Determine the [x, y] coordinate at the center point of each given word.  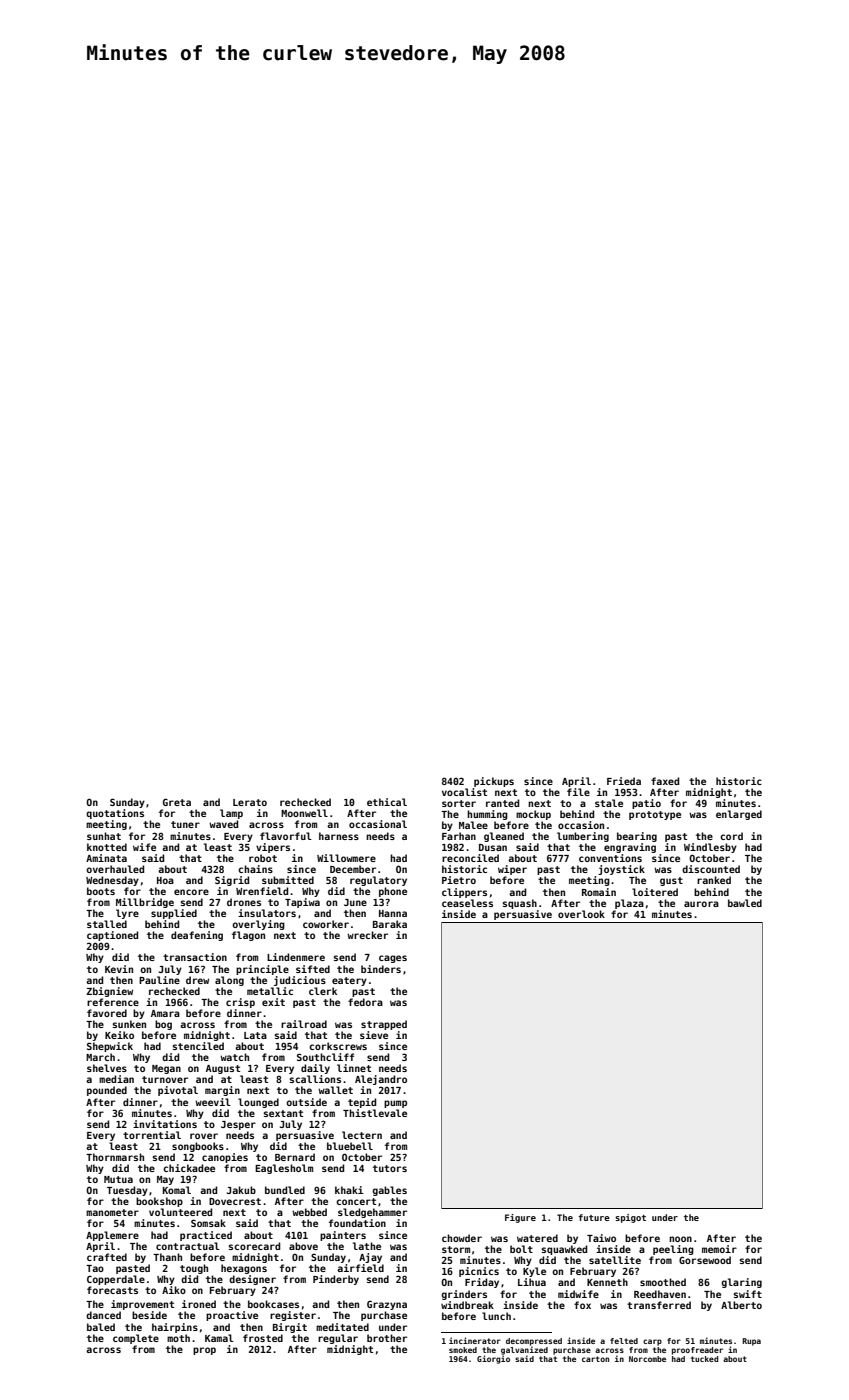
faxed [665, 781]
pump [395, 1104]
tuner [185, 824]
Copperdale [116, 1280]
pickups [494, 782]
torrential [152, 1135]
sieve [374, 1035]
